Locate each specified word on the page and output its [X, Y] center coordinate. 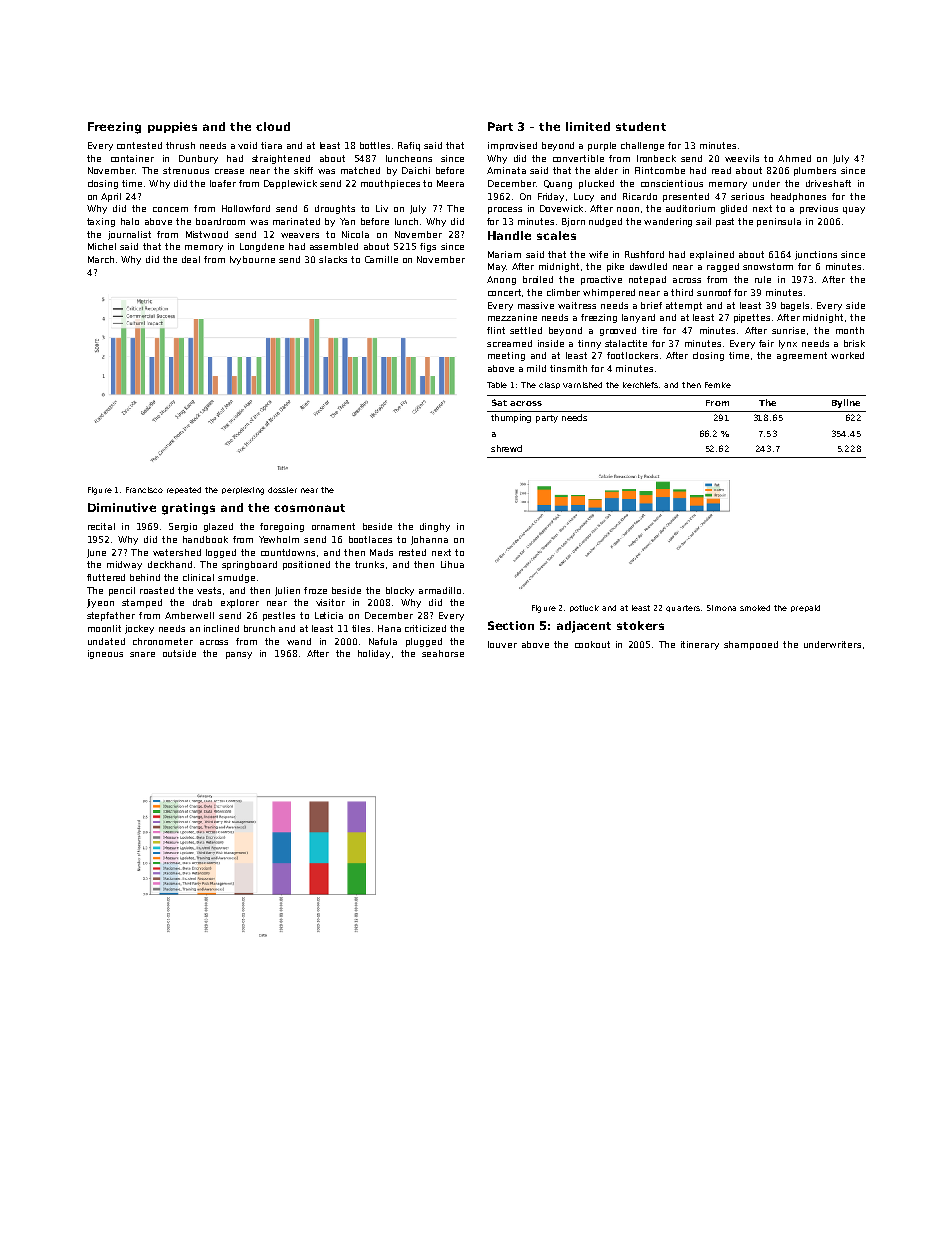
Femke [718, 385]
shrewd [506, 448]
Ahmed [794, 158]
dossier [282, 490]
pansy [239, 655]
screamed [509, 343]
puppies [172, 127]
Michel [102, 246]
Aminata [506, 170]
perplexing [243, 491]
